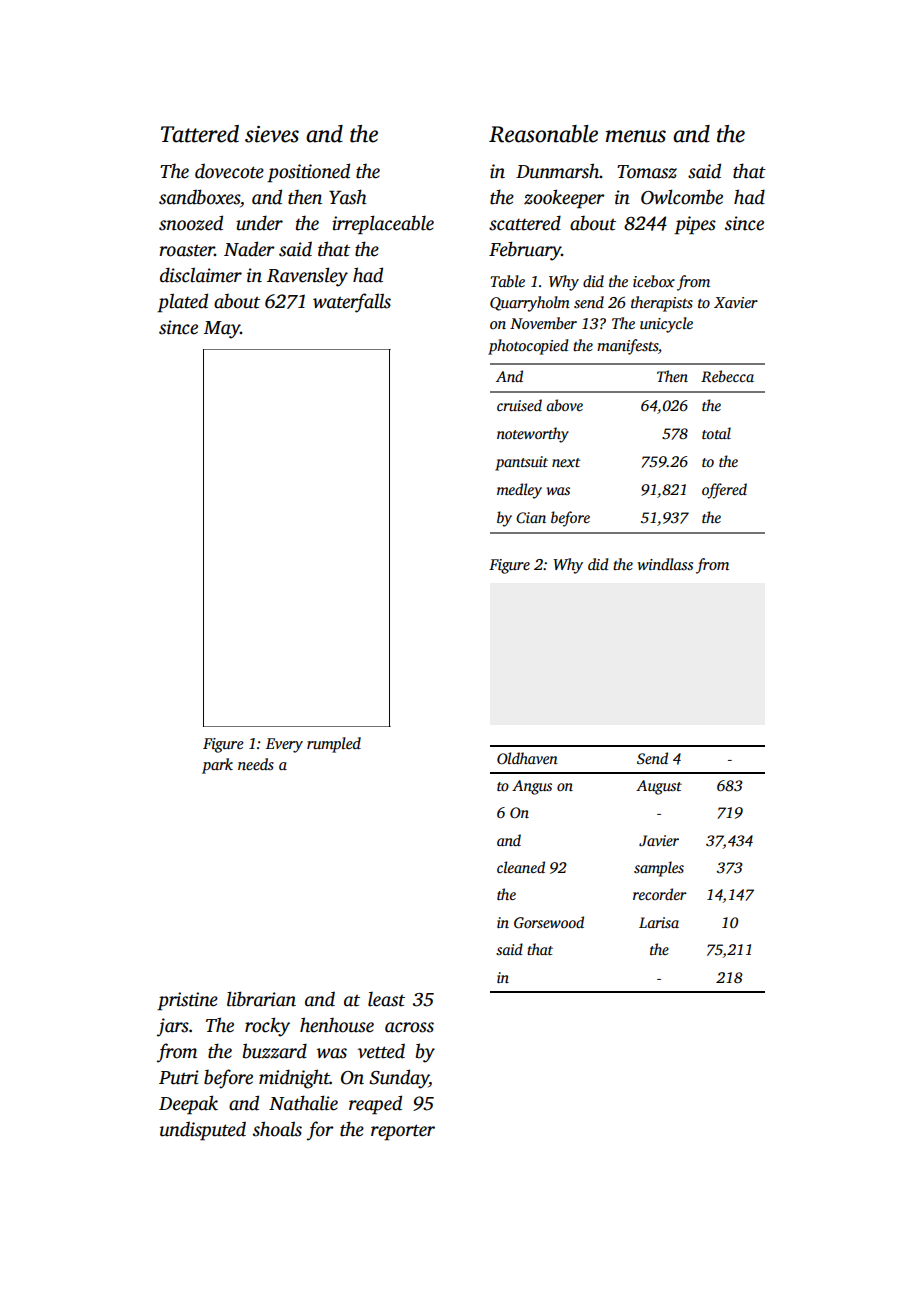  I want to click on waterfalls, so click(352, 303).
